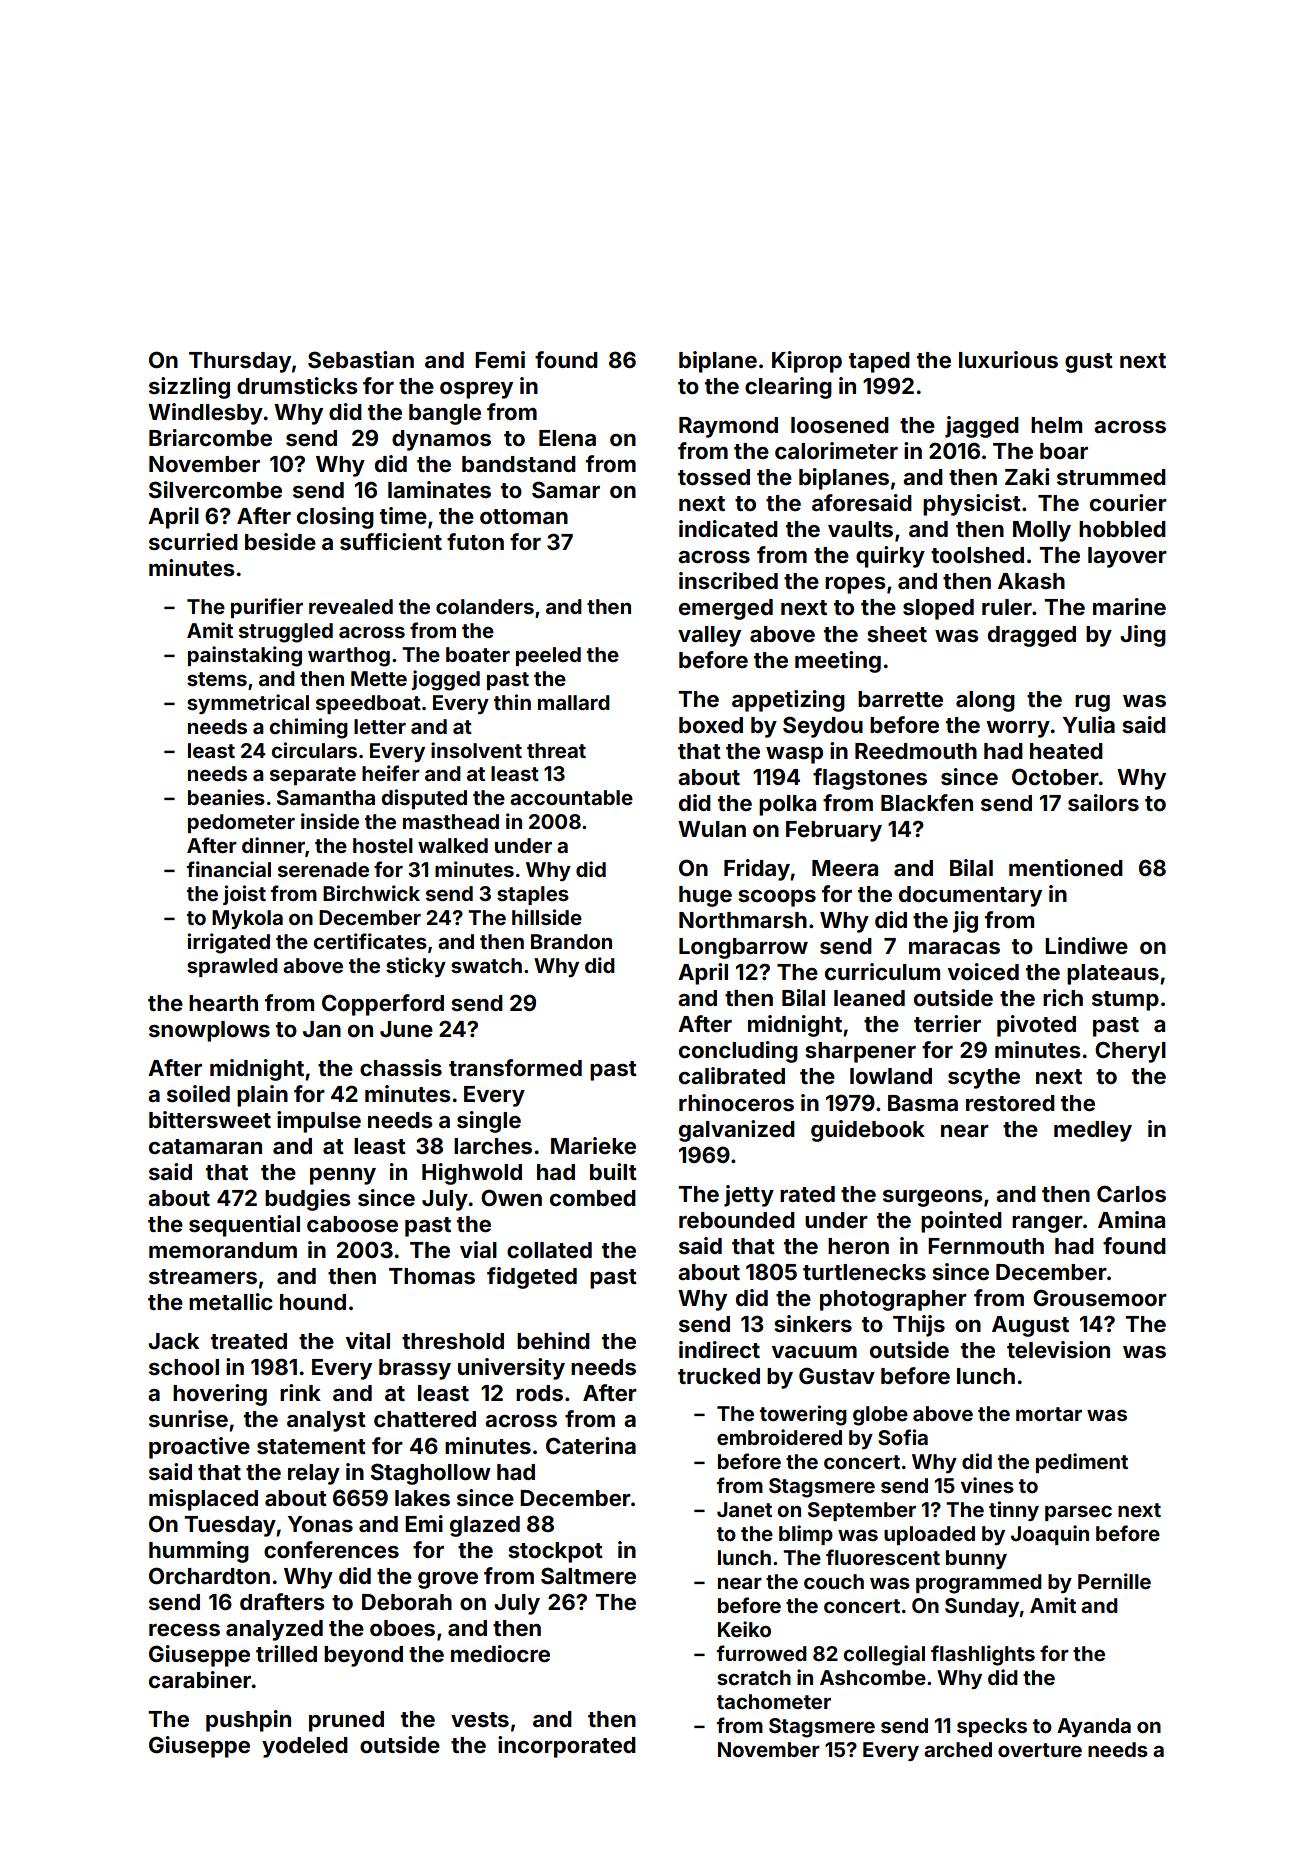  Describe the element at coordinates (836, 450) in the screenshot. I see `calorimeter` at that location.
